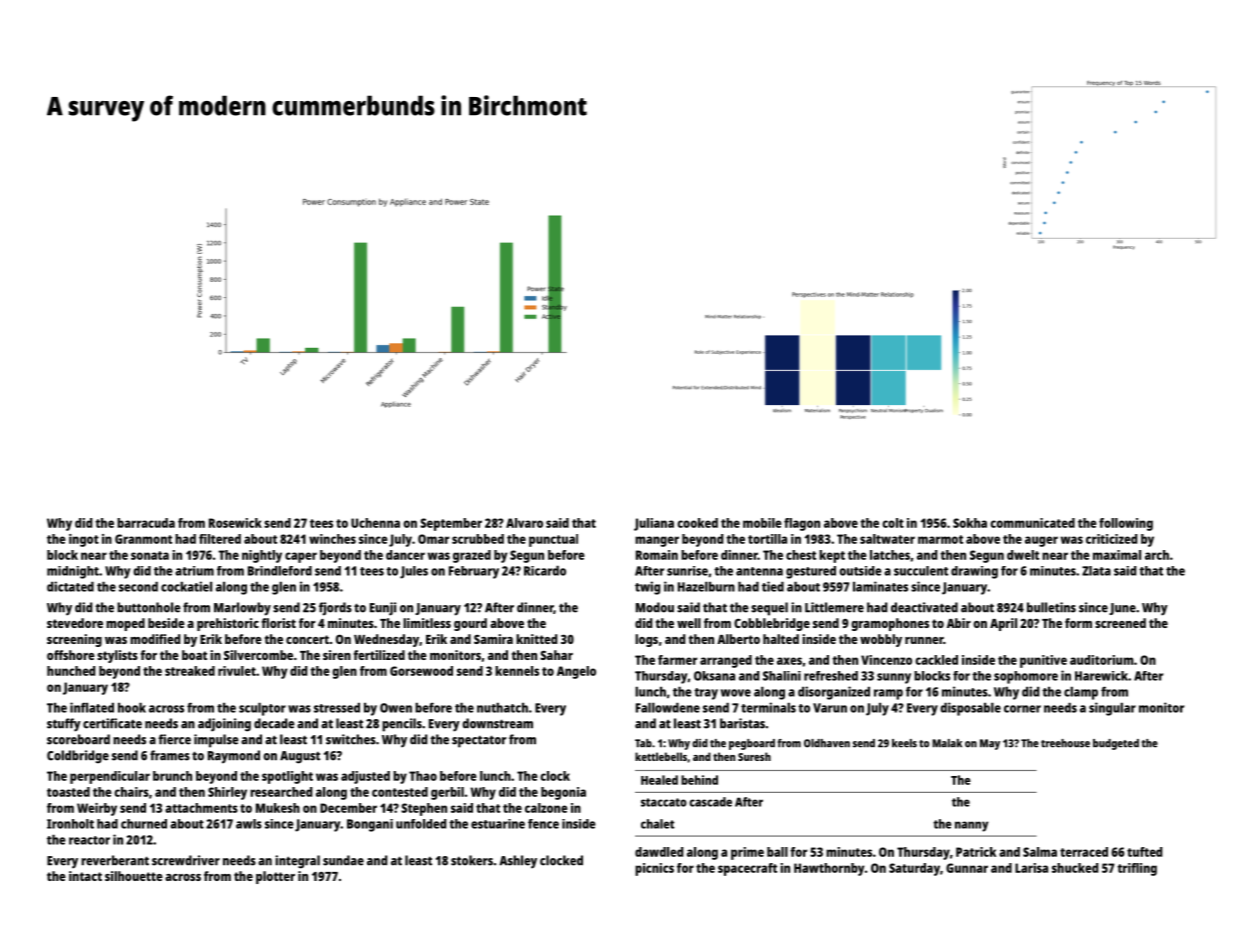  I want to click on streaked, so click(190, 671).
